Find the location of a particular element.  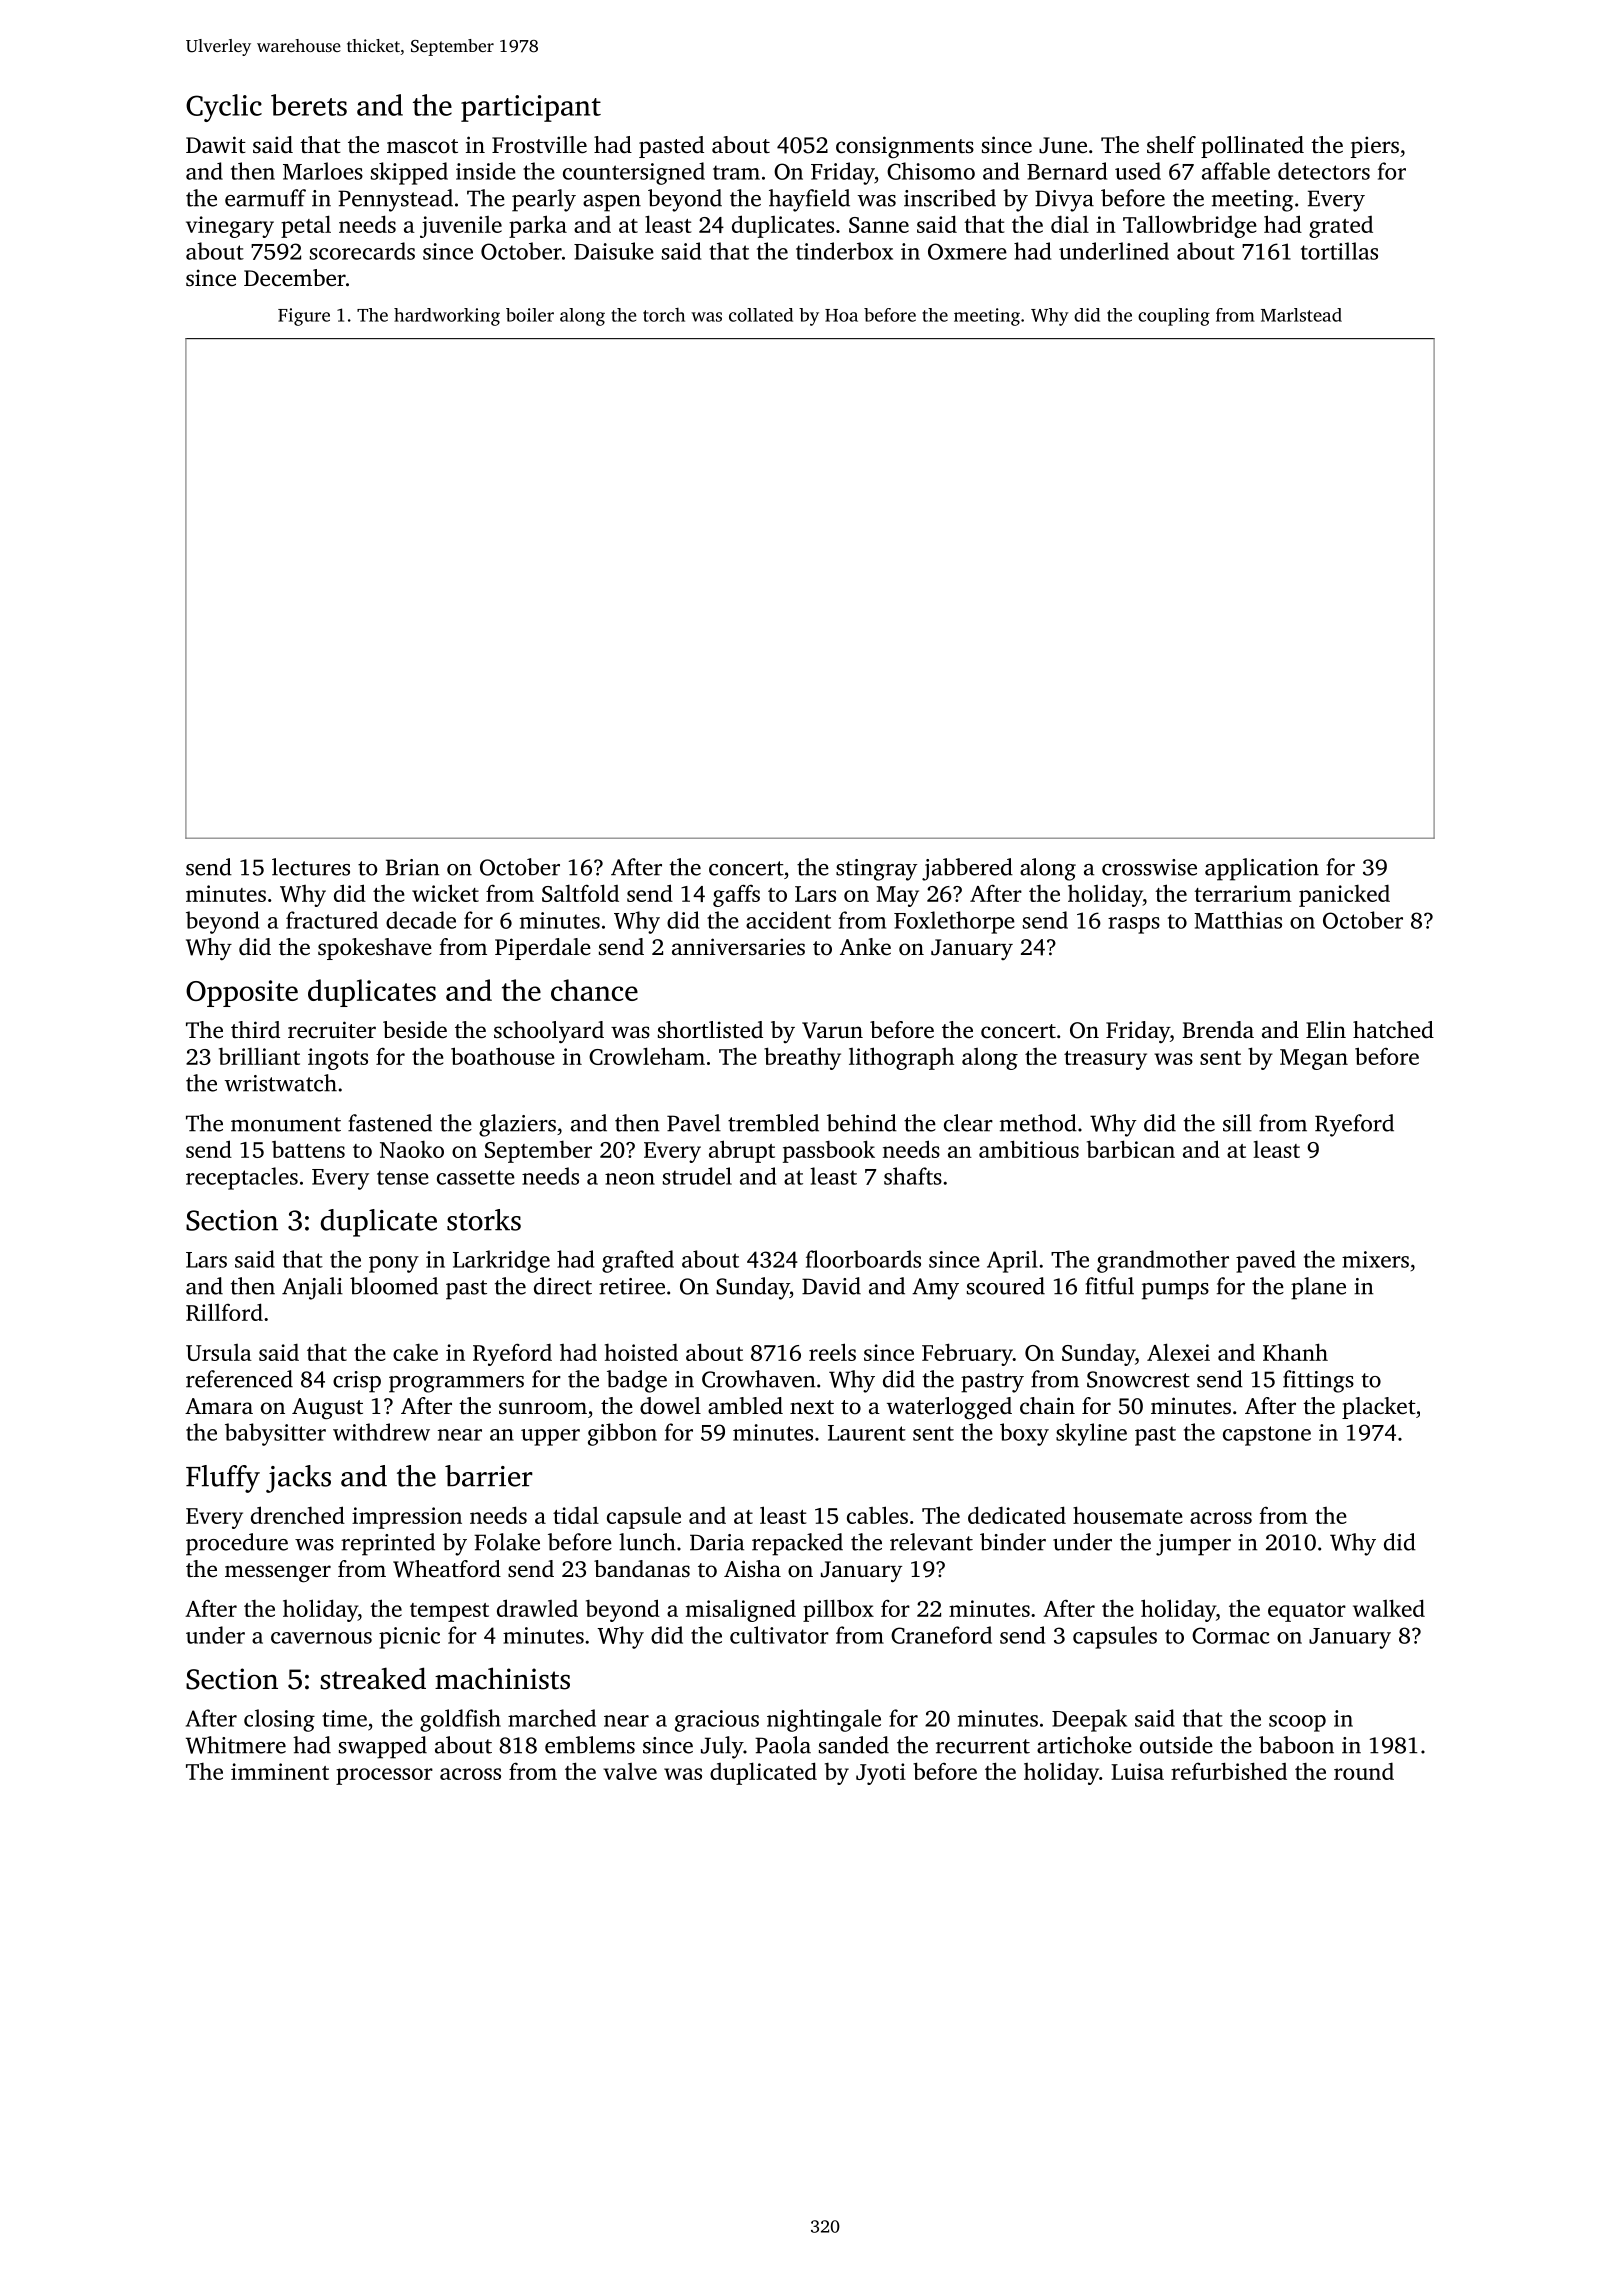

piers is located at coordinates (1375, 147).
